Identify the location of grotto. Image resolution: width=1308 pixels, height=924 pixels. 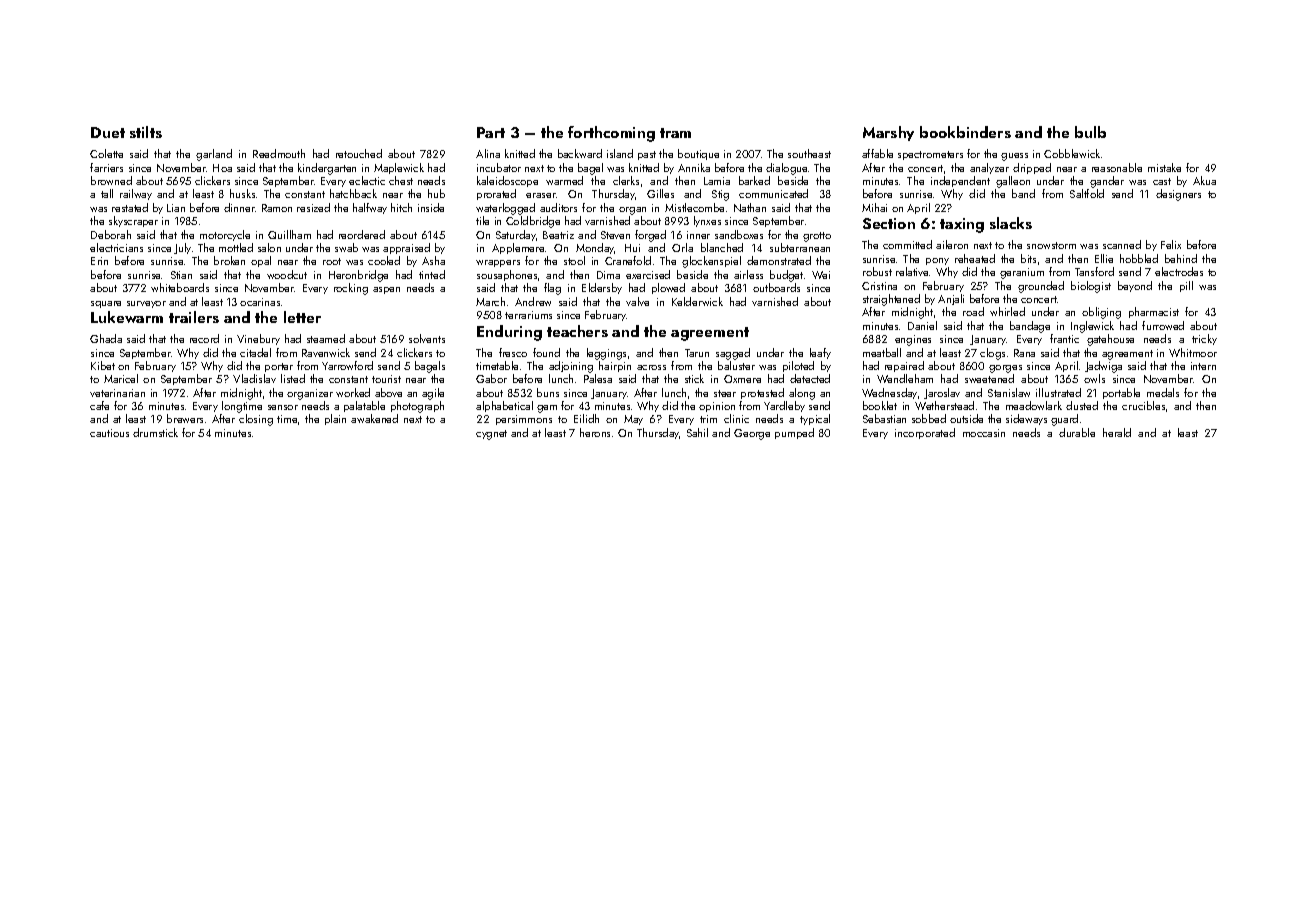
(817, 237).
